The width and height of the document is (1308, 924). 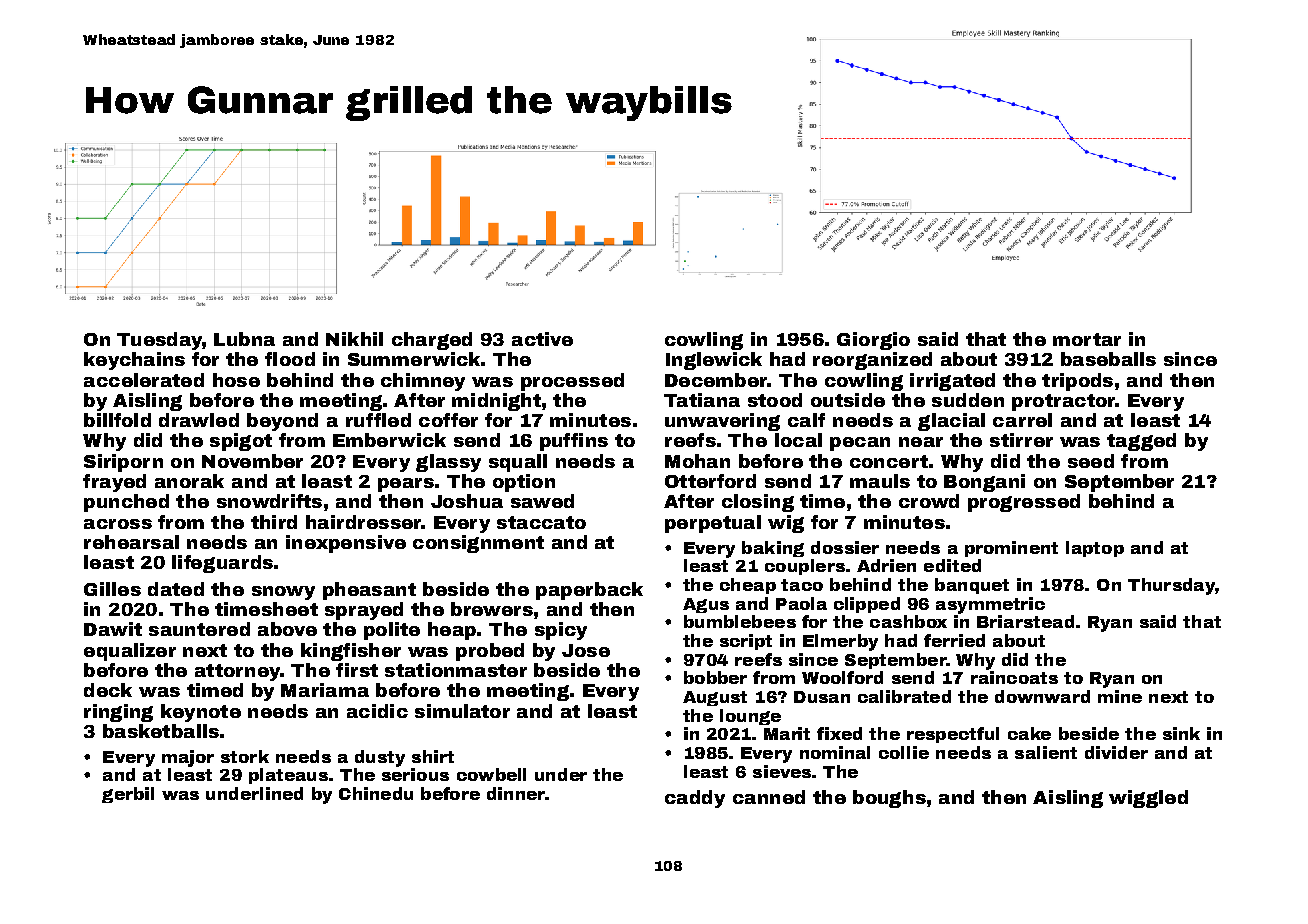 What do you see at coordinates (1077, 382) in the document?
I see `tripods` at bounding box center [1077, 382].
